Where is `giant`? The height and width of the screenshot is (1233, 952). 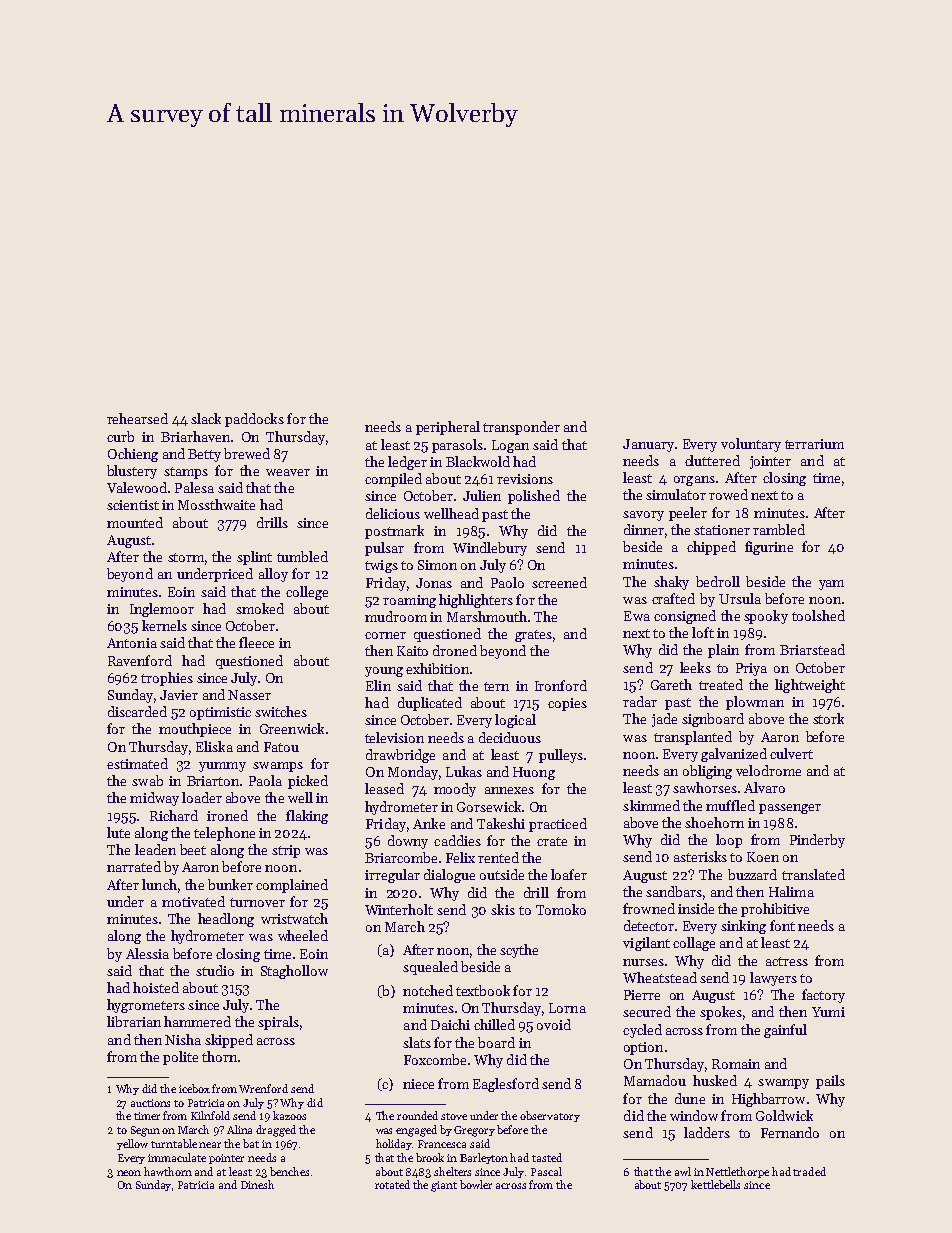
giant is located at coordinates (444, 1186).
